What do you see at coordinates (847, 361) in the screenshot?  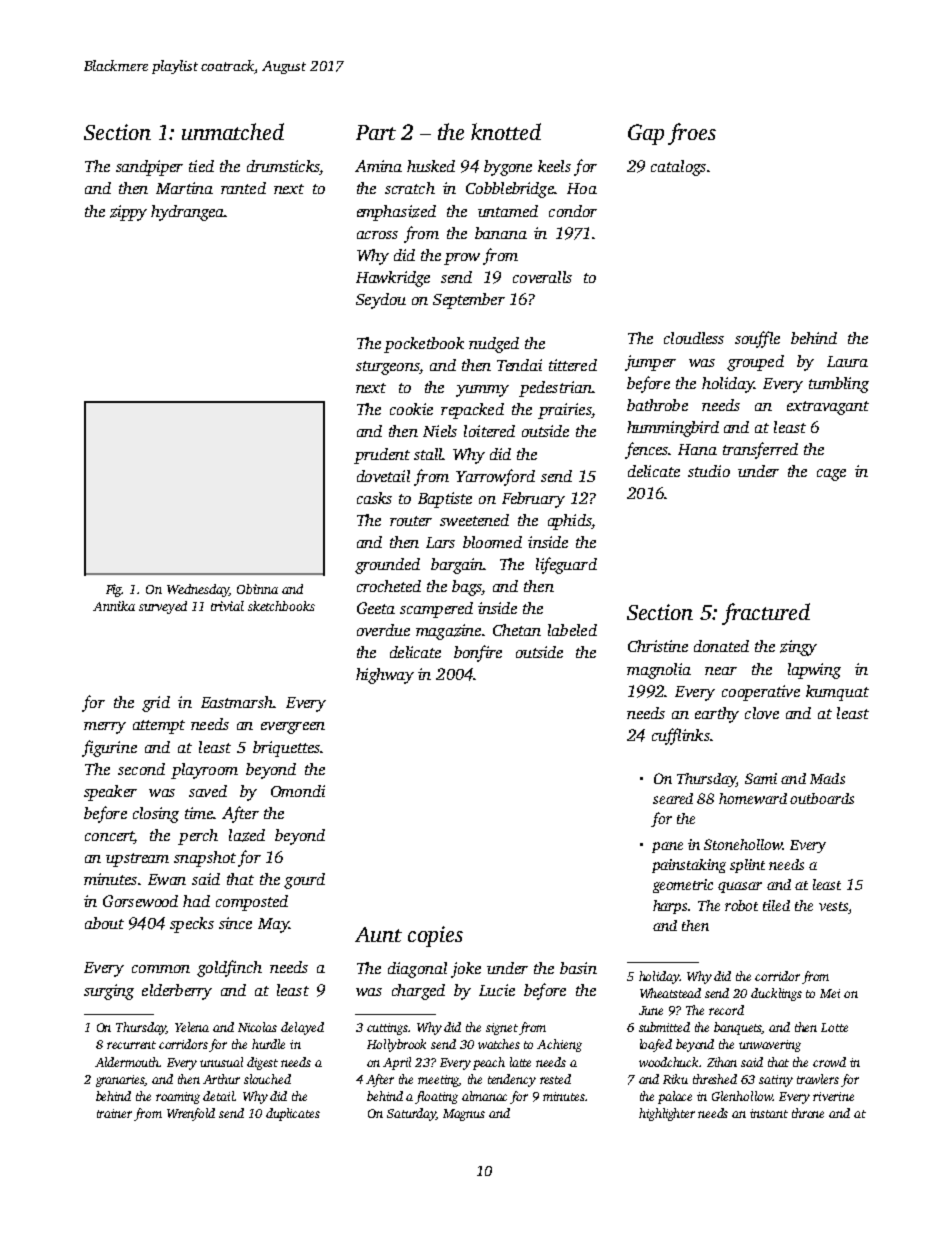 I see `Laura` at bounding box center [847, 361].
